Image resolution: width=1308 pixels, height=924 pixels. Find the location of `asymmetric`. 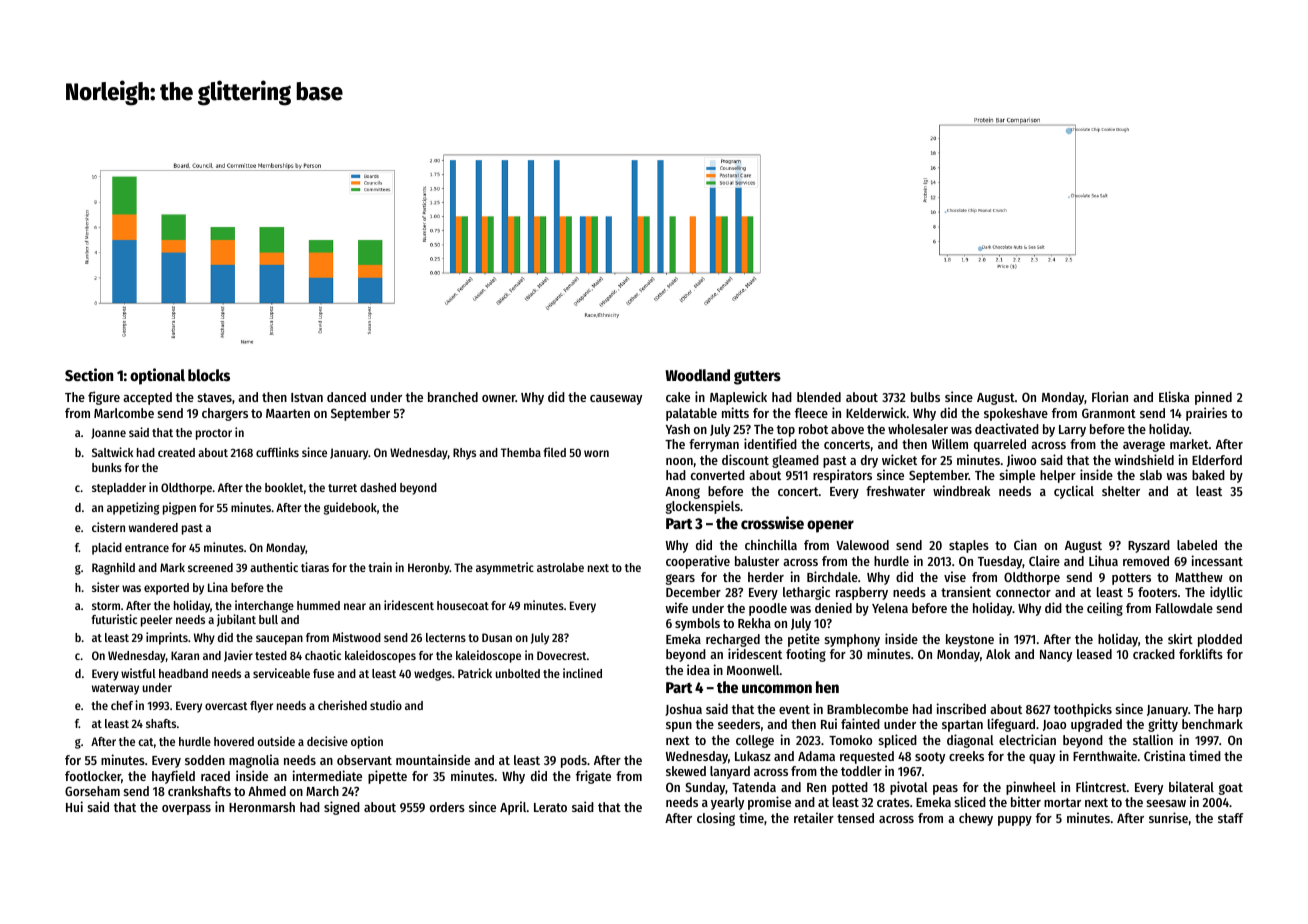

asymmetric is located at coordinates (505, 568).
